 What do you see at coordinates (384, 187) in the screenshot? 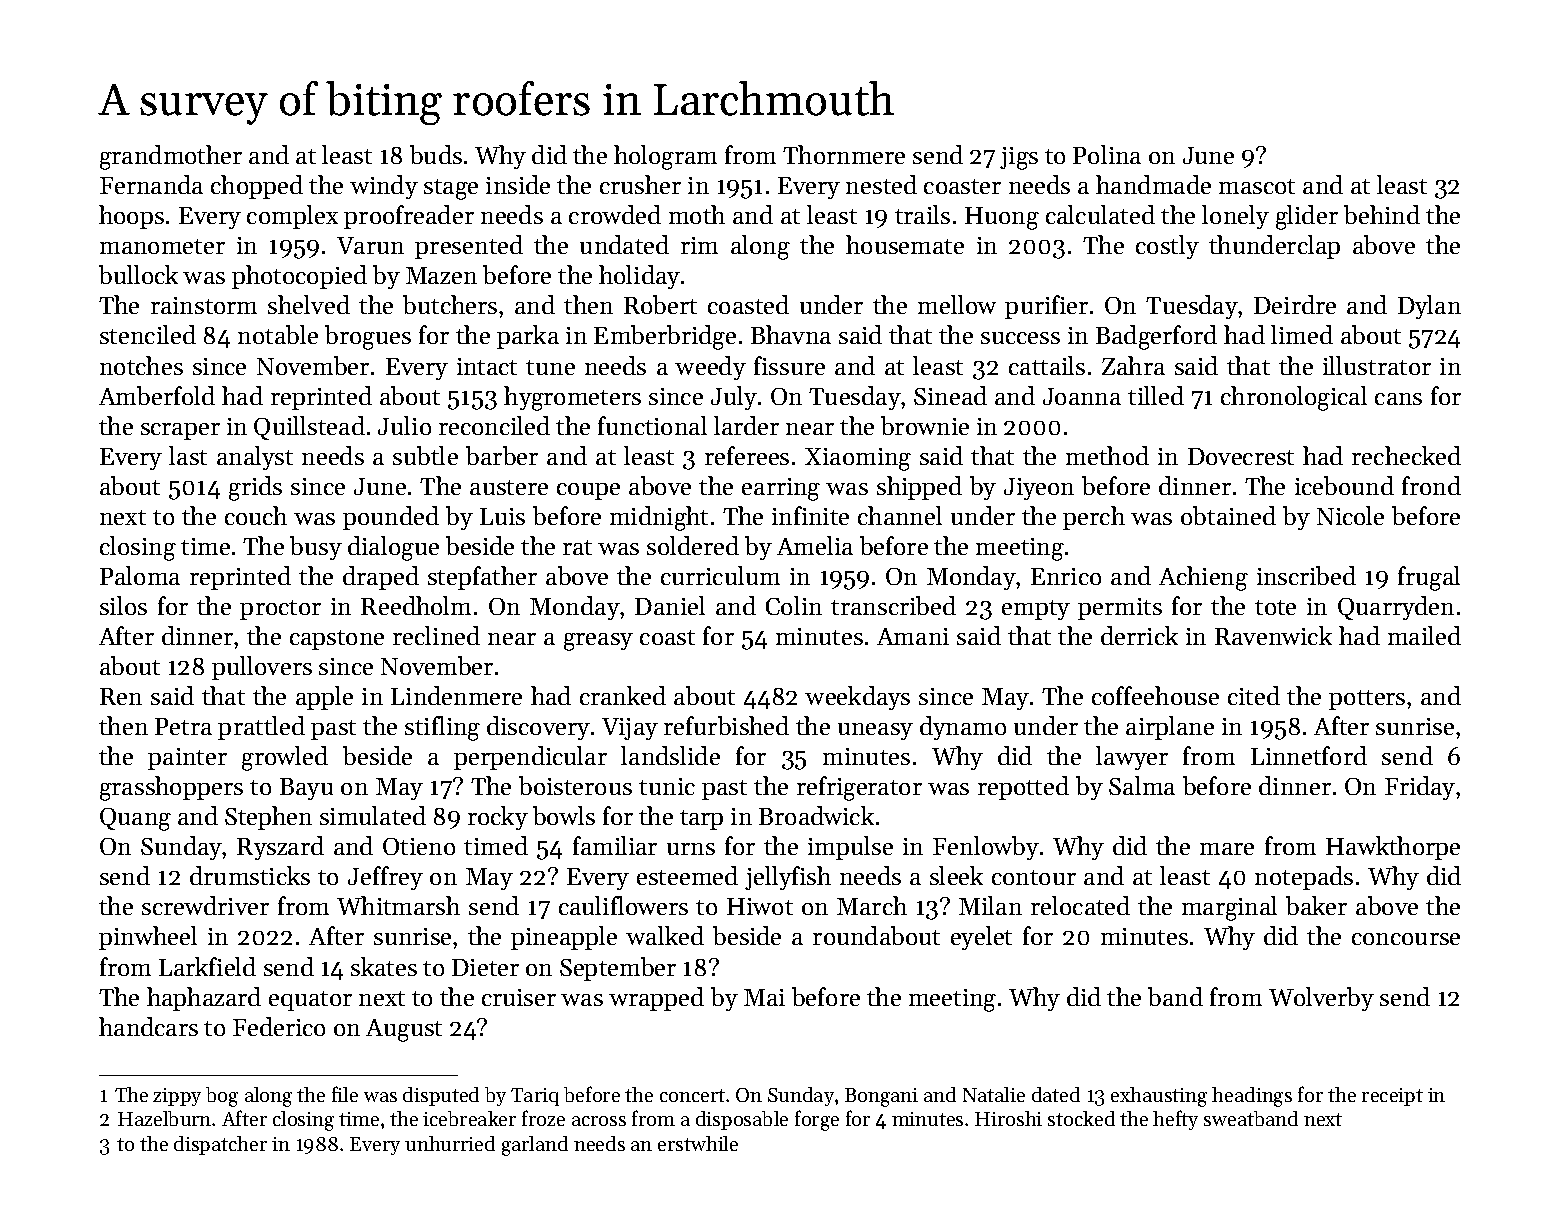
I see `windy` at bounding box center [384, 187].
